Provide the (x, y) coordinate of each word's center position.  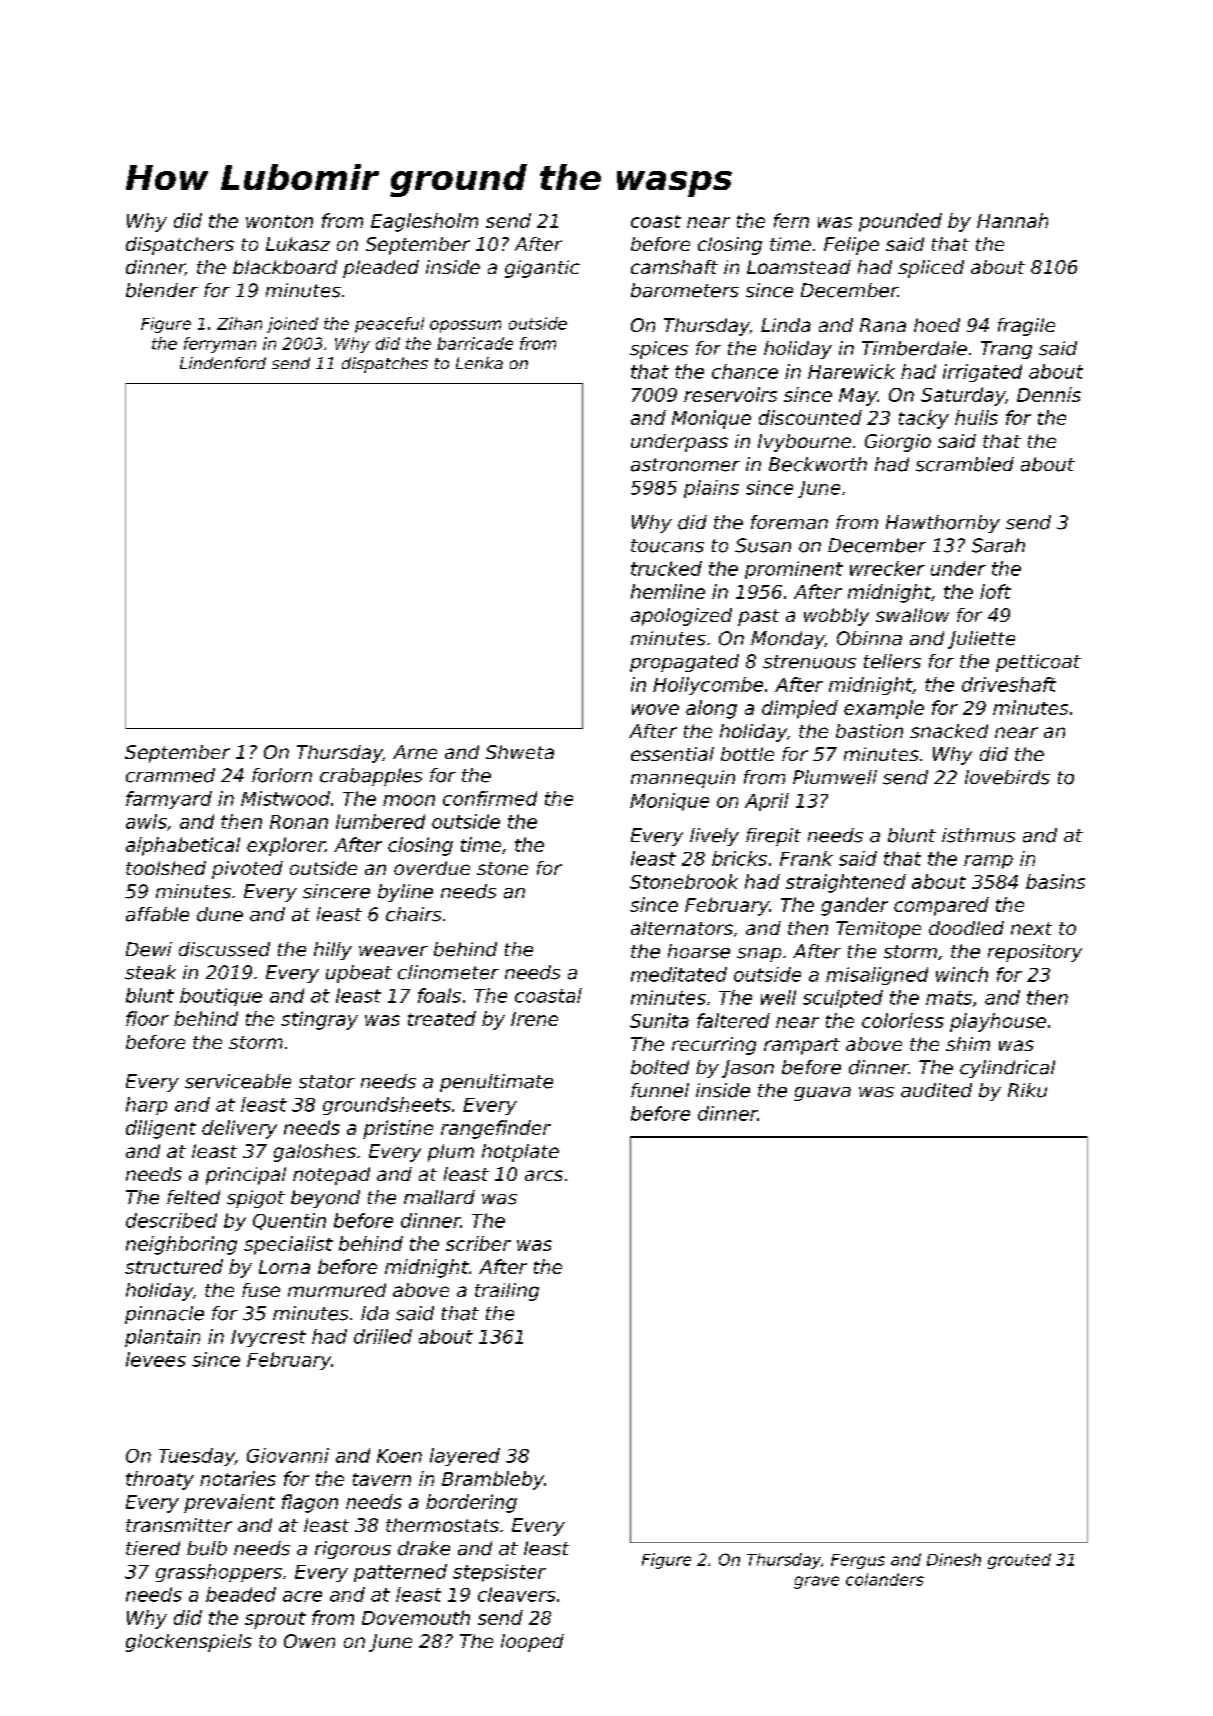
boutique (221, 997)
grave (816, 1582)
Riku (1027, 1090)
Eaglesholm (424, 222)
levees (156, 1359)
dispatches (385, 365)
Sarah (998, 545)
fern (791, 220)
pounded (900, 222)
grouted (1019, 1561)
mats (949, 998)
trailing (507, 1292)
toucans (667, 546)
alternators (682, 928)
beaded (241, 1594)
